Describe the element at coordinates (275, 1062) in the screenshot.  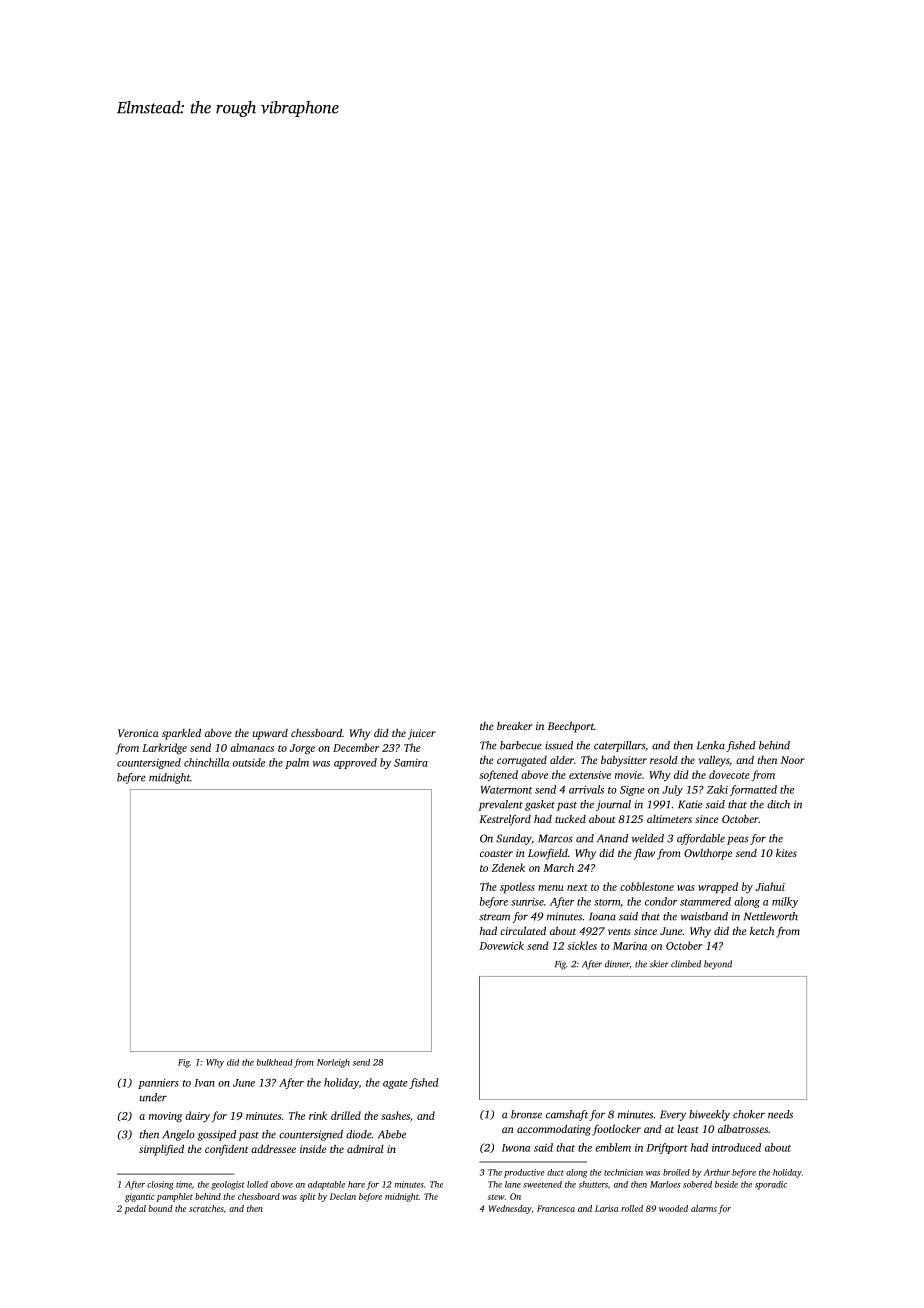
I see `bulkhead` at that location.
